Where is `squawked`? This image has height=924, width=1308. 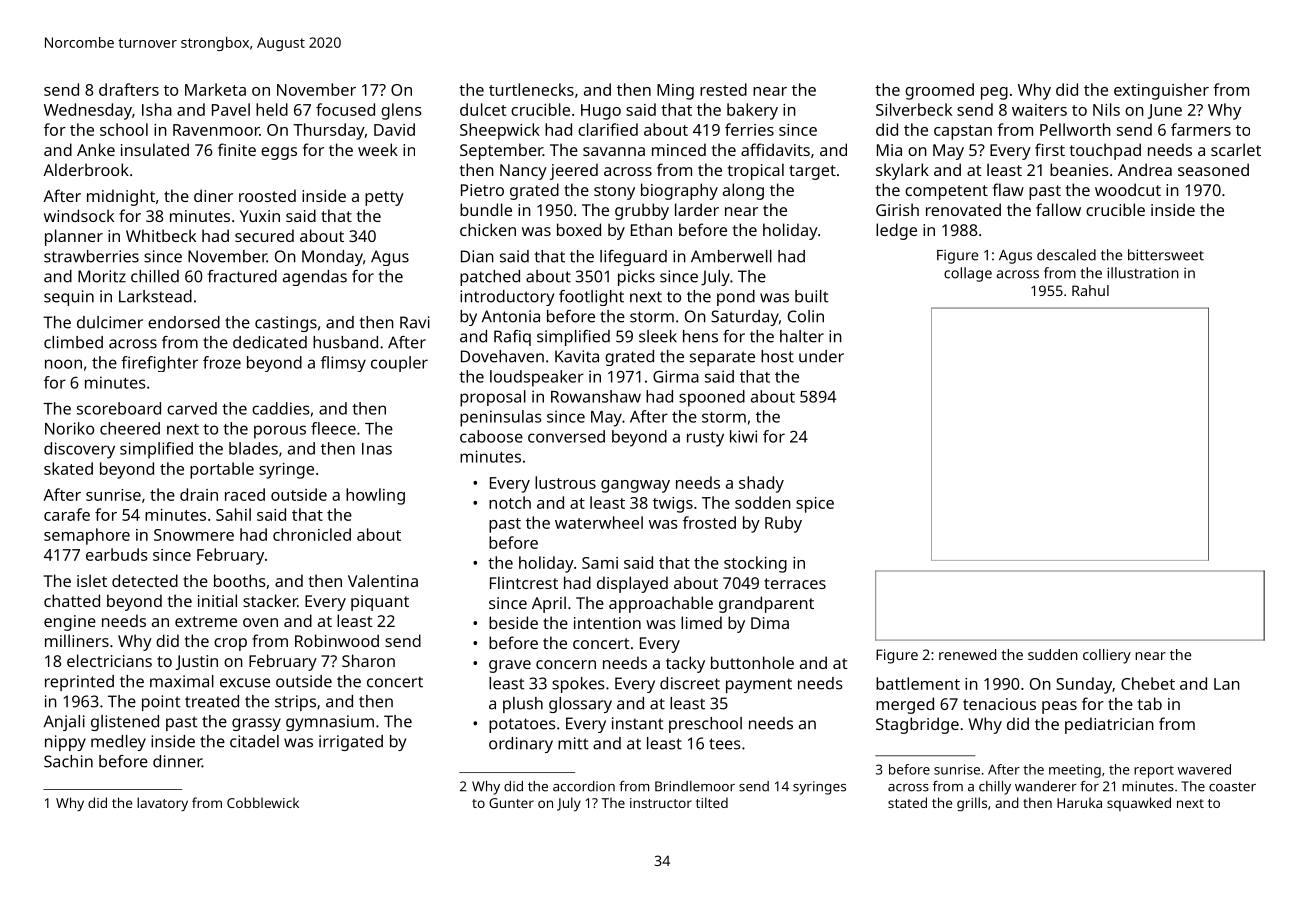 squawked is located at coordinates (1139, 804).
